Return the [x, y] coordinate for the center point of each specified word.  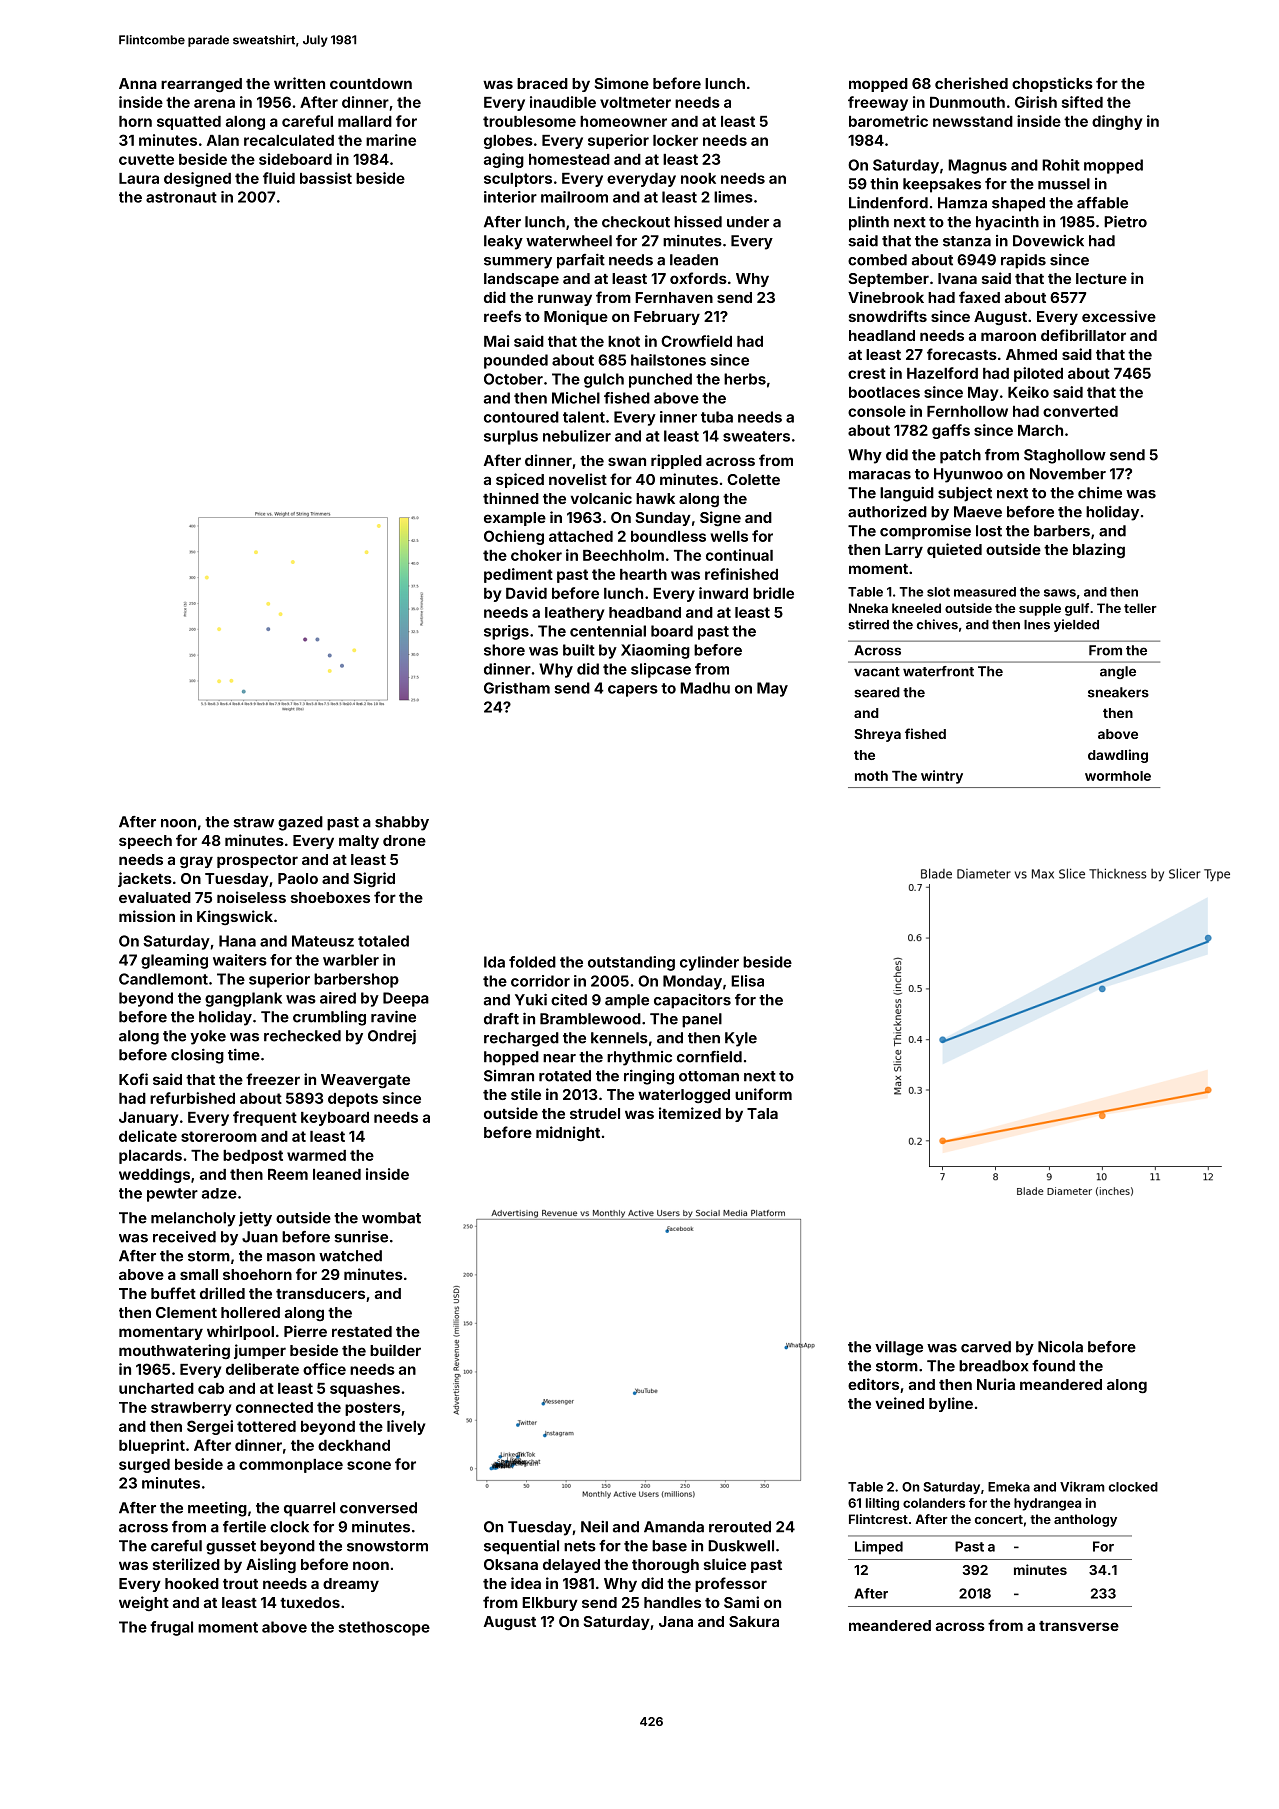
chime [1100, 493]
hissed [698, 222]
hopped [511, 1058]
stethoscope [384, 1628]
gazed [300, 823]
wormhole [1118, 776]
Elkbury [550, 1604]
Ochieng [514, 537]
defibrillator [1083, 335]
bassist [326, 178]
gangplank [243, 999]
